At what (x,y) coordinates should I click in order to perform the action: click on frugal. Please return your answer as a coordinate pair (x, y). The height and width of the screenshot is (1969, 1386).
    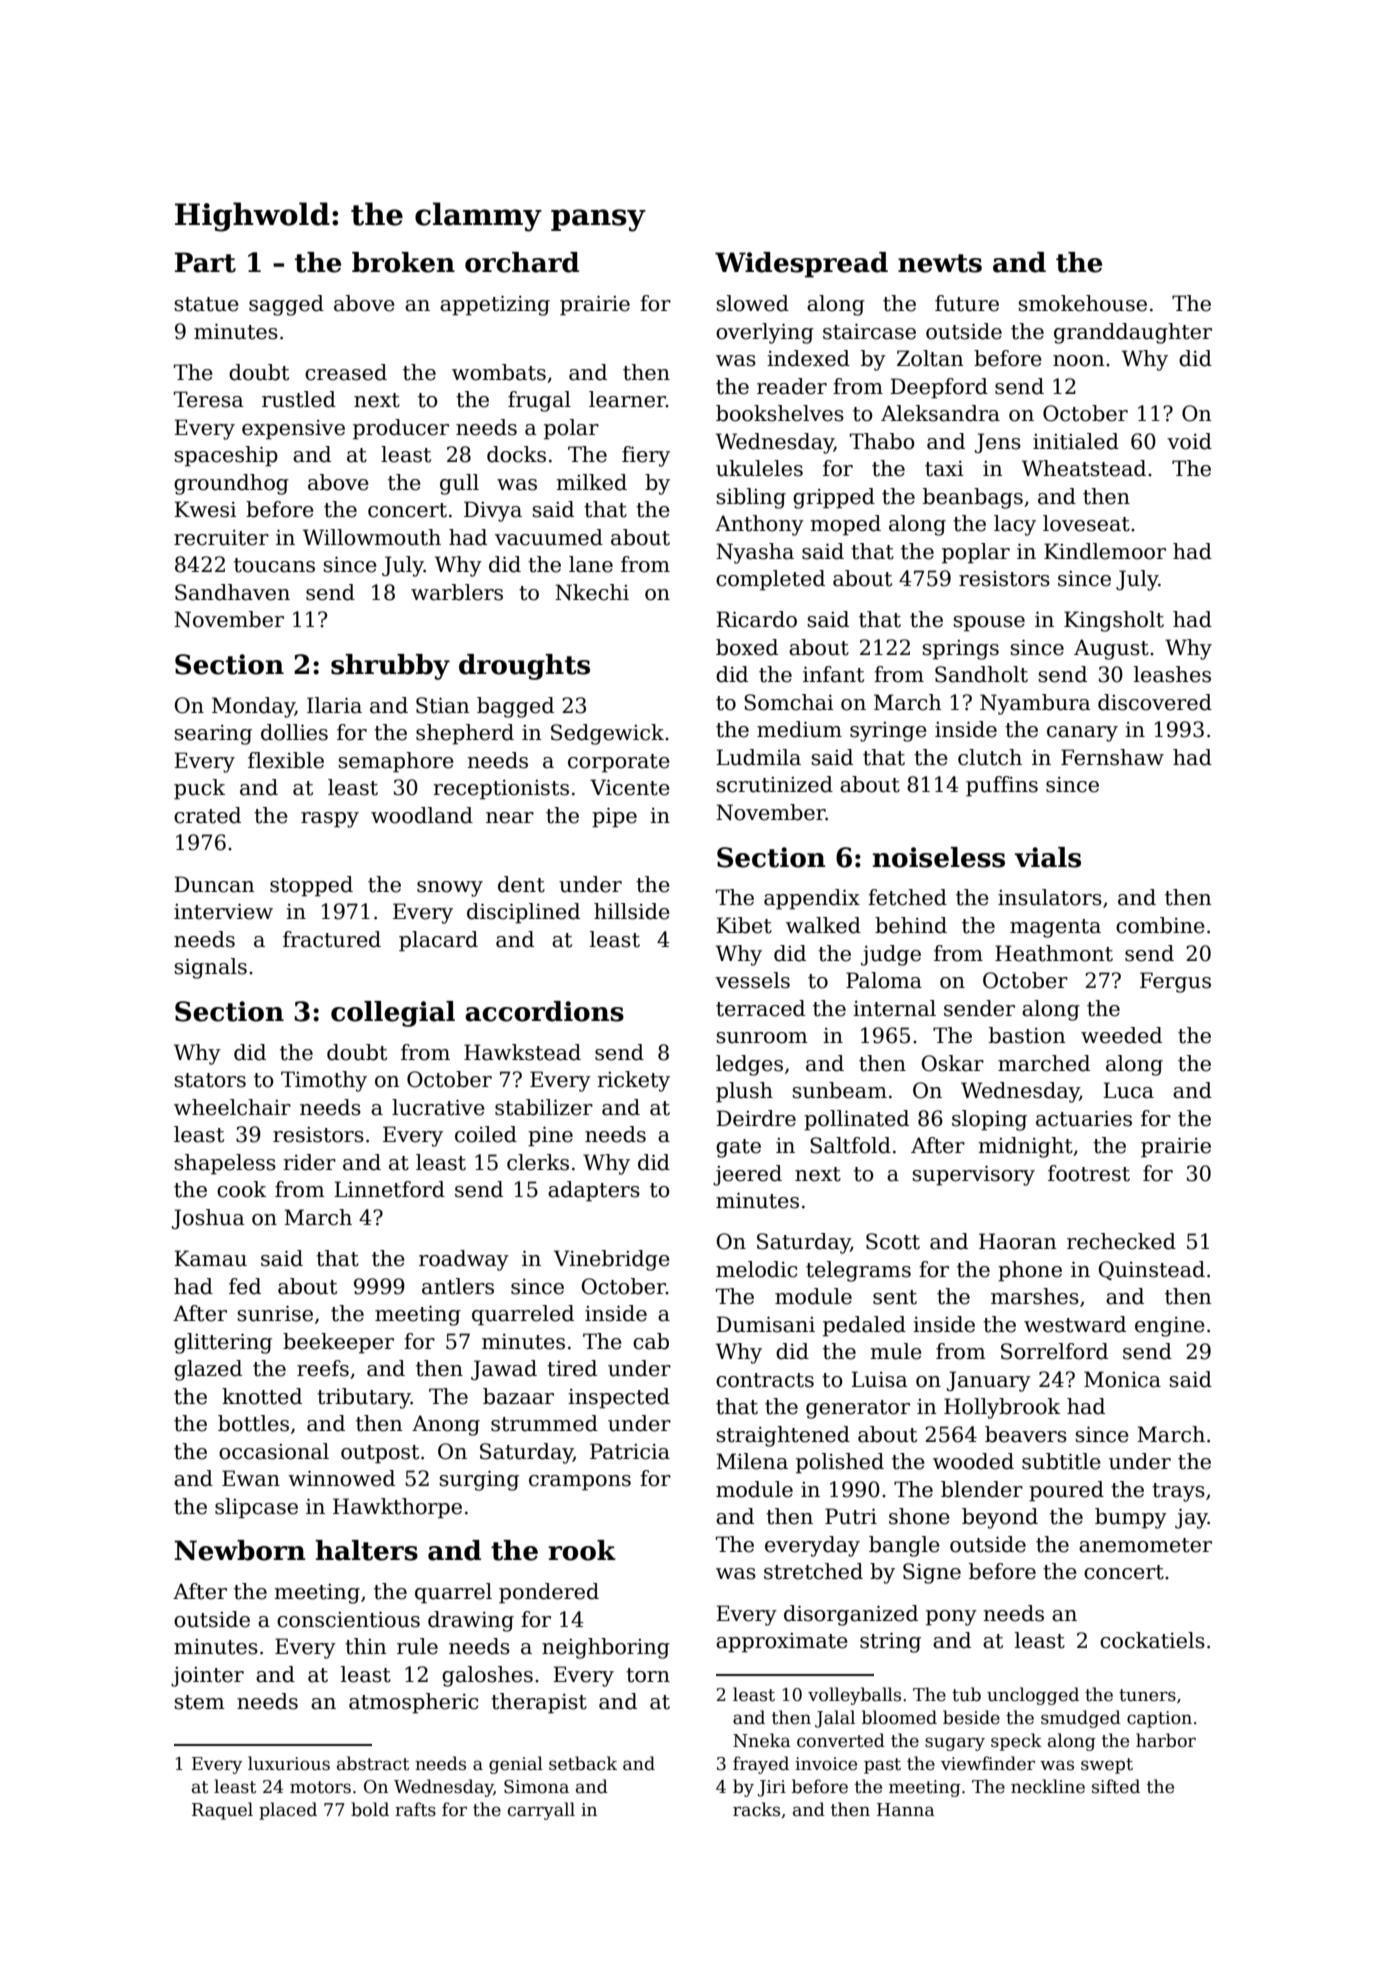
    Looking at the image, I should click on (539, 401).
